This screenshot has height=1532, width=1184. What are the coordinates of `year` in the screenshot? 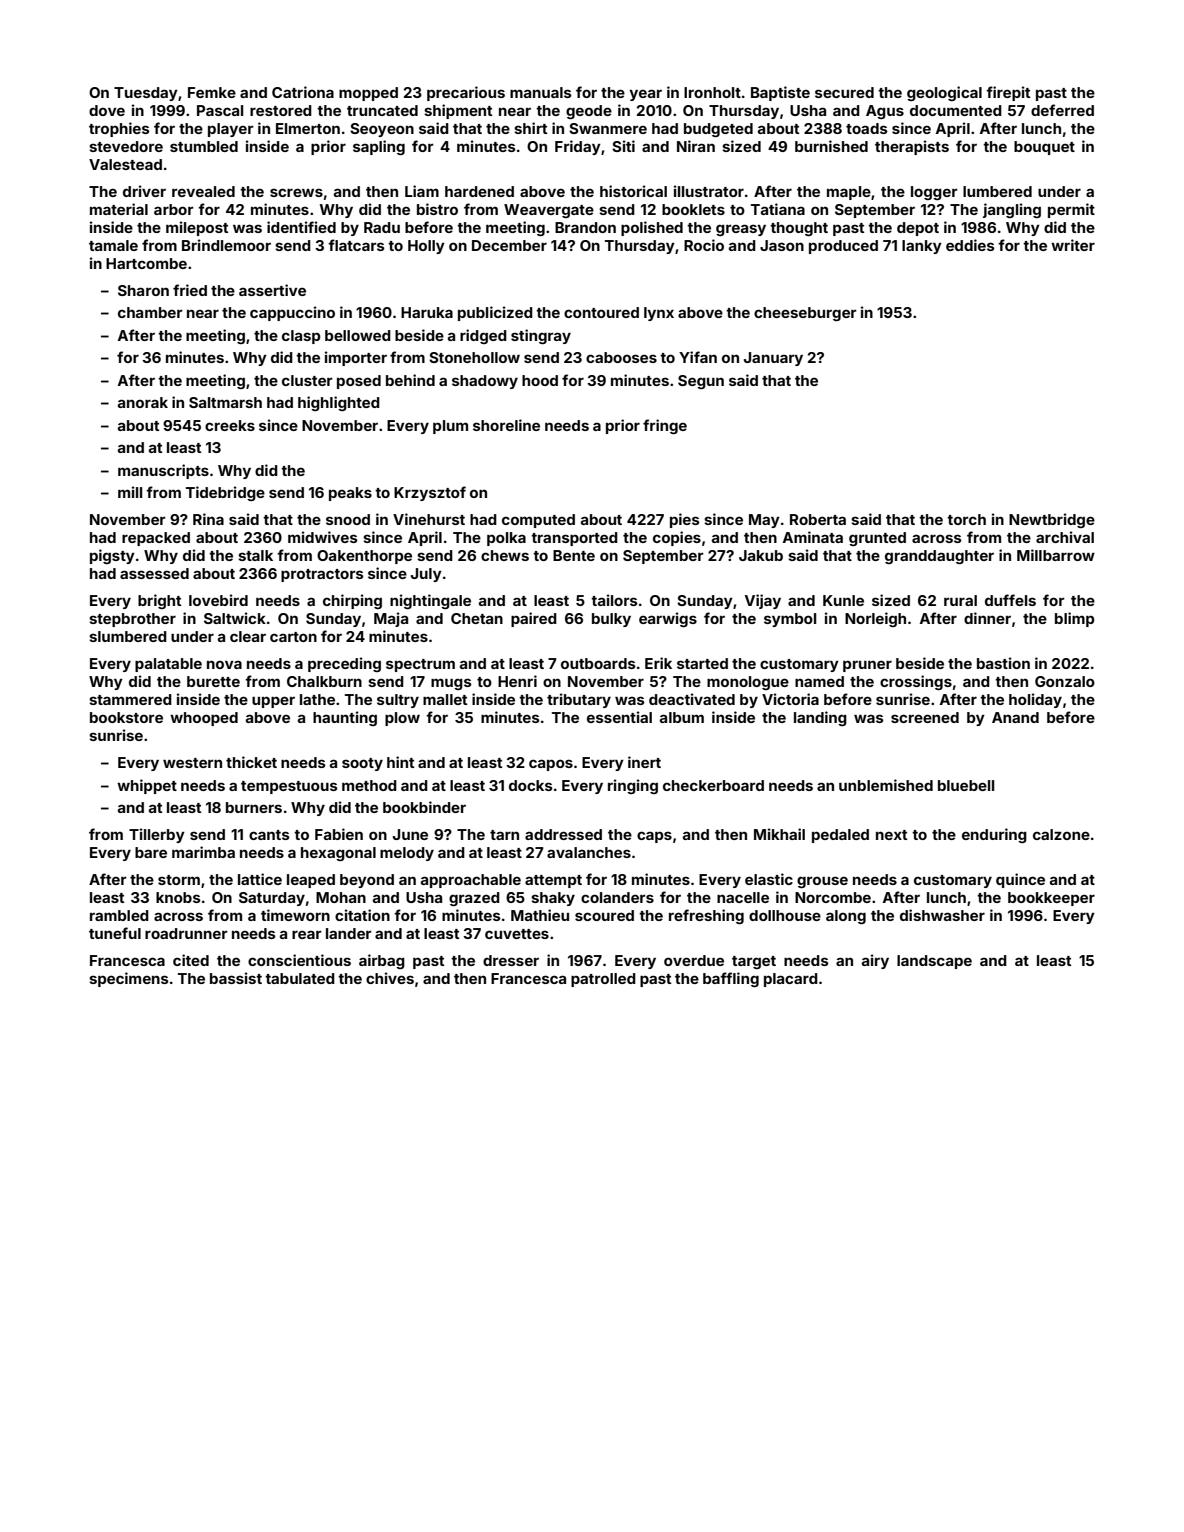 It's located at (645, 95).
